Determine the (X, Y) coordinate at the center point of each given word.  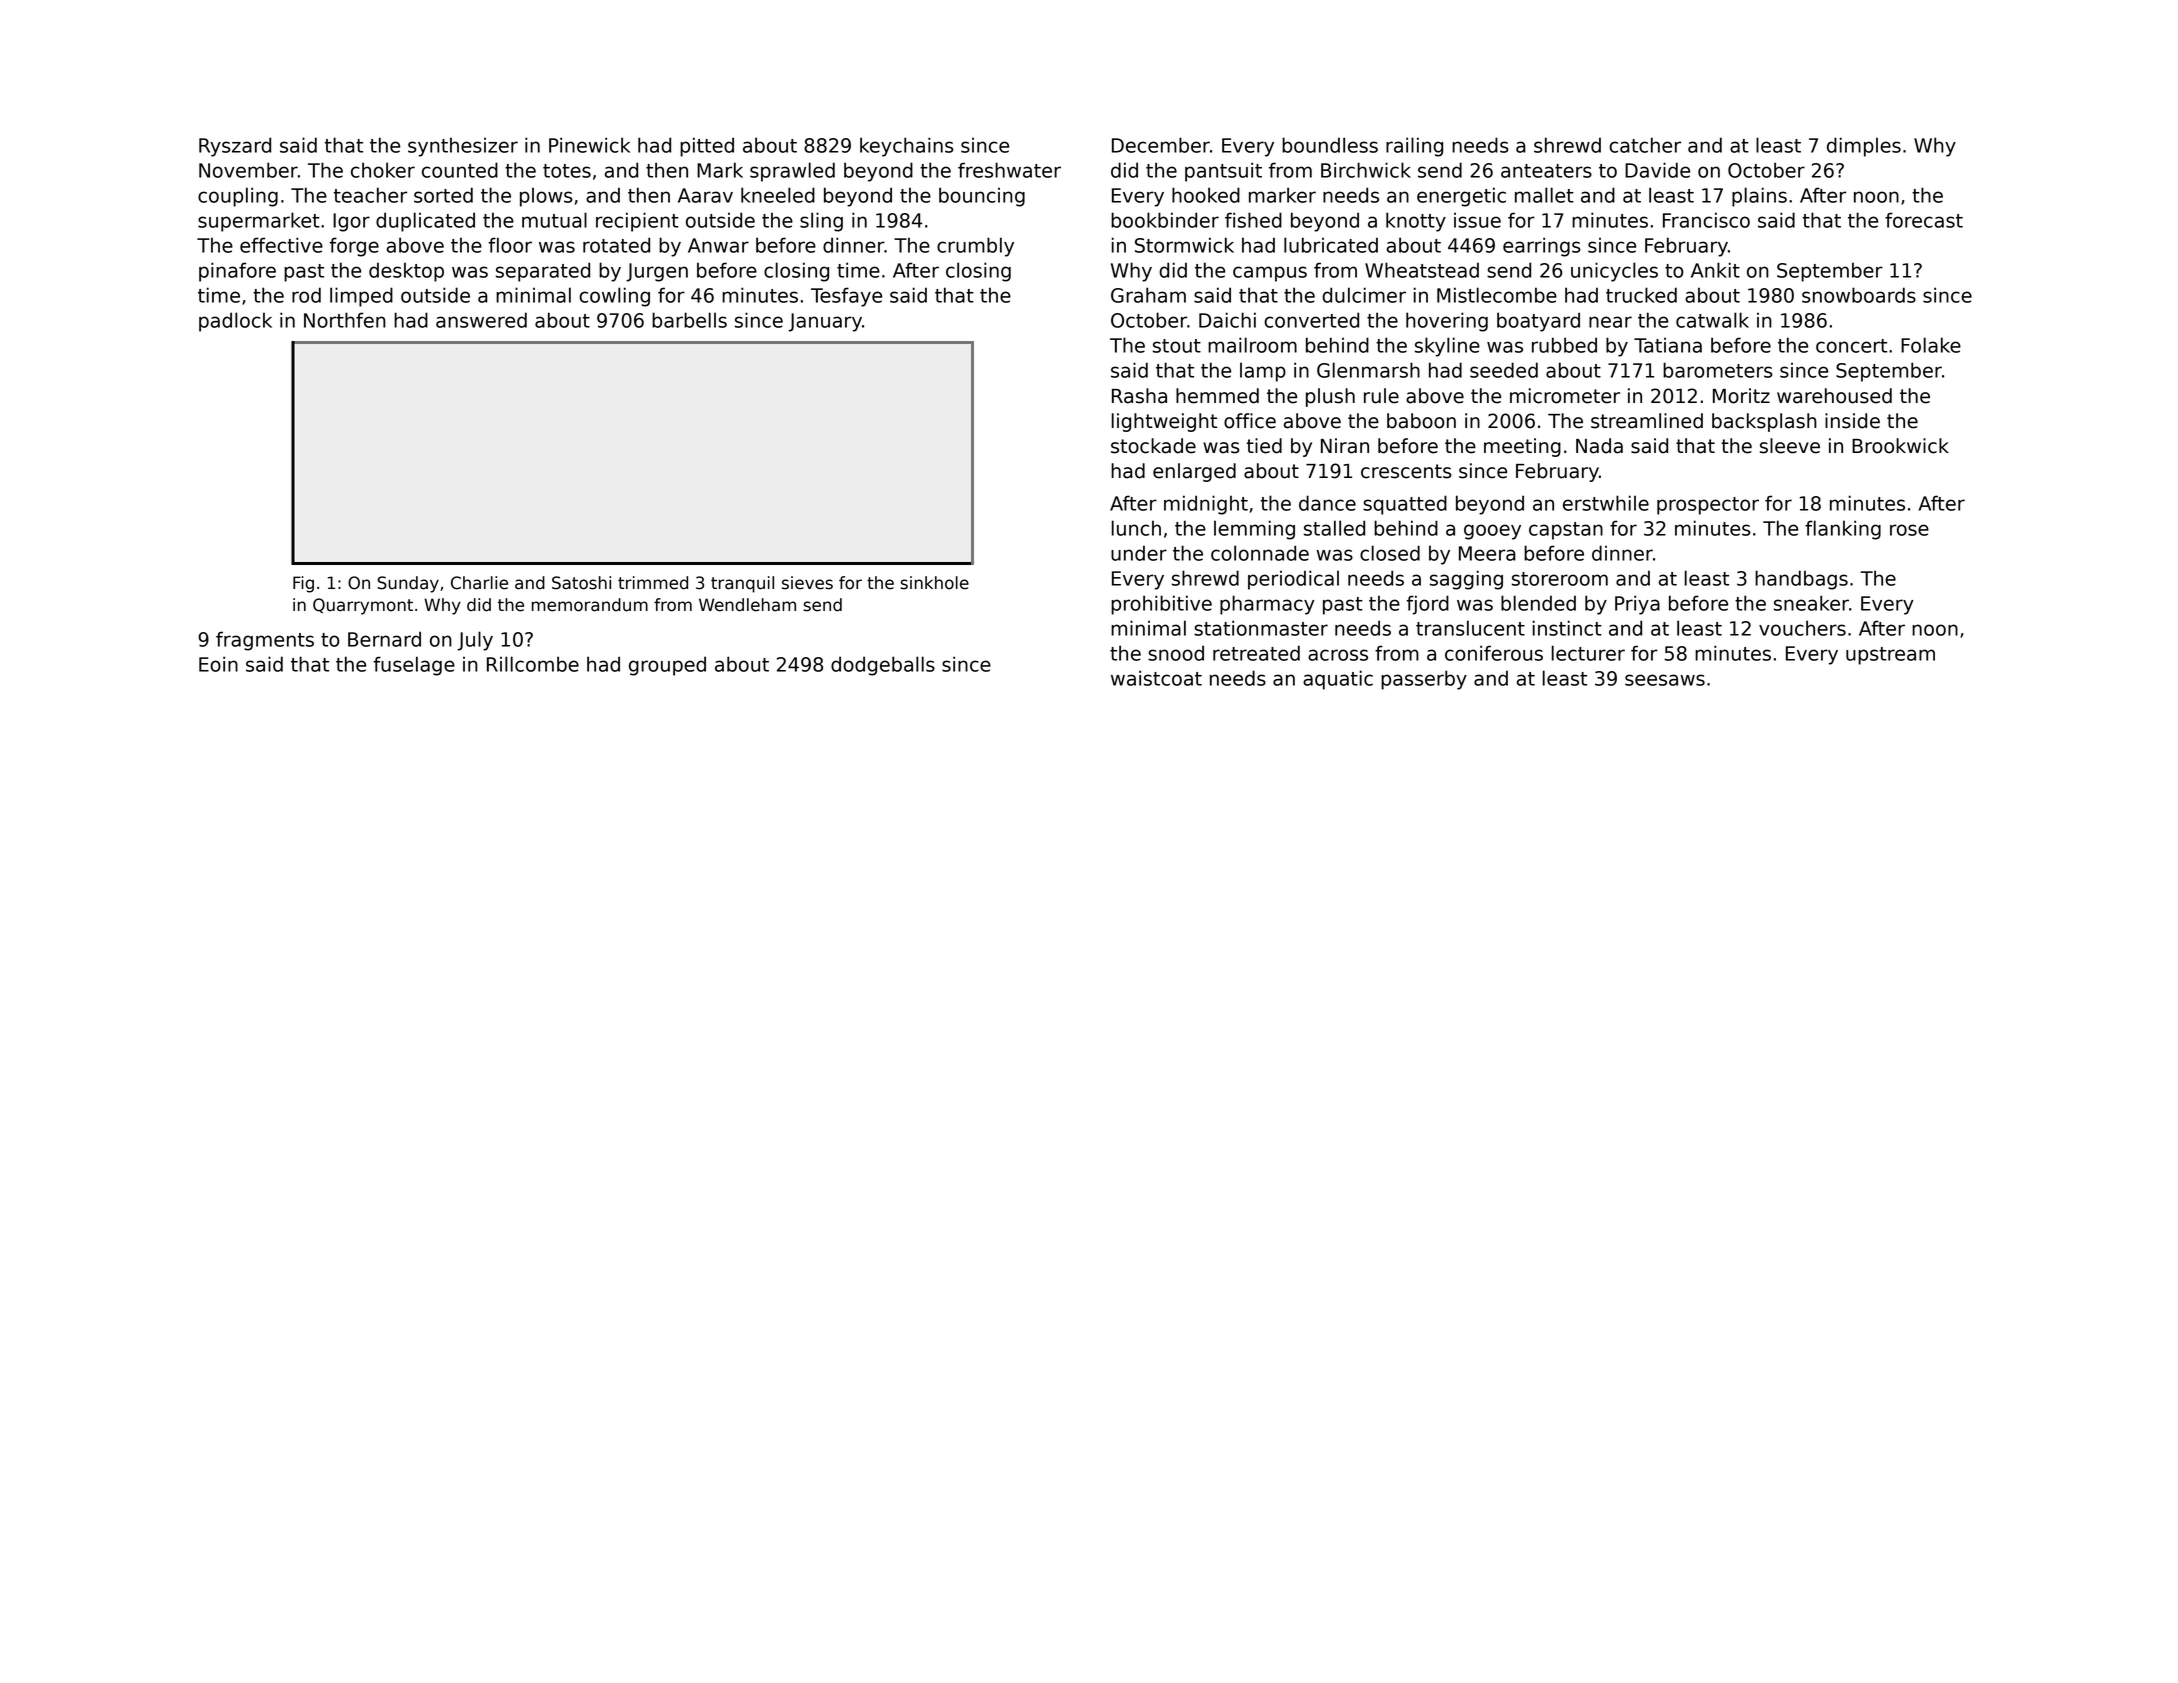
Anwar (718, 245)
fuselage (414, 666)
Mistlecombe (1497, 295)
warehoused (1834, 396)
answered (481, 320)
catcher (1645, 145)
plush (1330, 397)
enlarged (1194, 472)
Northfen (345, 320)
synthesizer (463, 147)
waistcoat (1156, 678)
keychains (907, 147)
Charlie (479, 583)
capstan (1566, 531)
